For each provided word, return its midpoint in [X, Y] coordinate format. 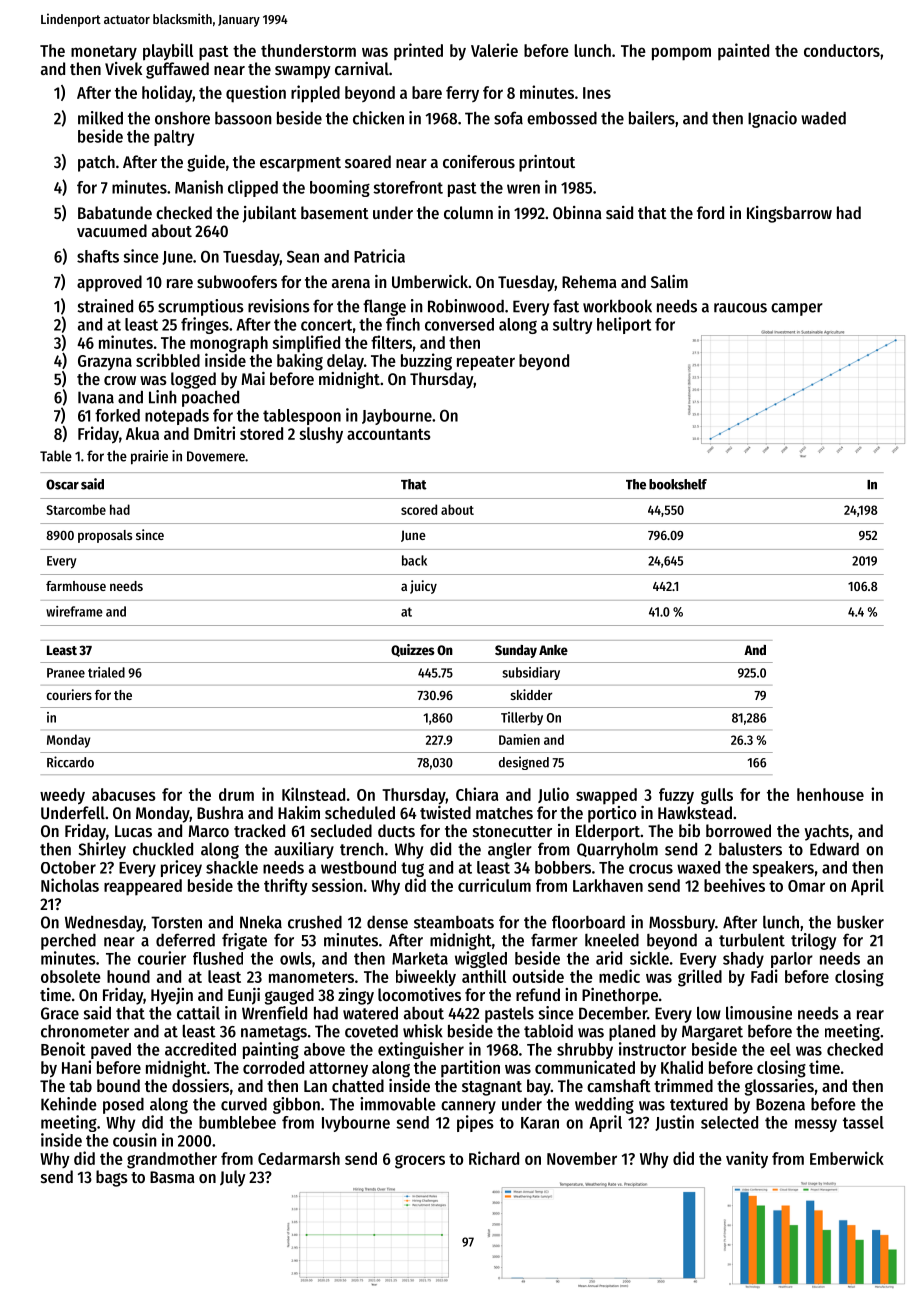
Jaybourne [397, 417]
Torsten [176, 922]
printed [418, 51]
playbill [168, 52]
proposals [105, 536]
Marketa [420, 958]
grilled [700, 978]
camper [797, 309]
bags [112, 1178]
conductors [842, 50]
